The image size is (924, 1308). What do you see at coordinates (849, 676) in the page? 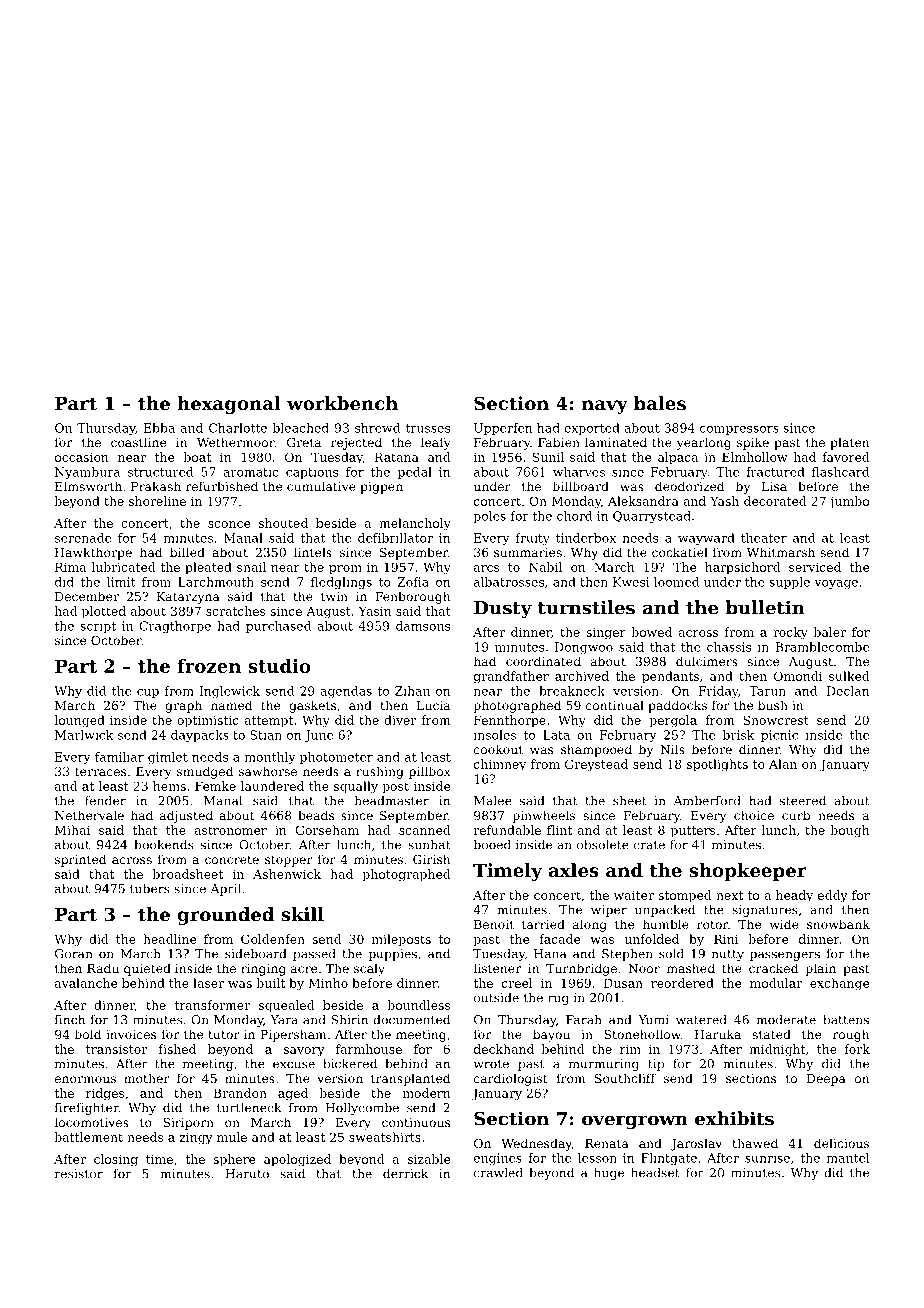
I see `sulked` at bounding box center [849, 676].
